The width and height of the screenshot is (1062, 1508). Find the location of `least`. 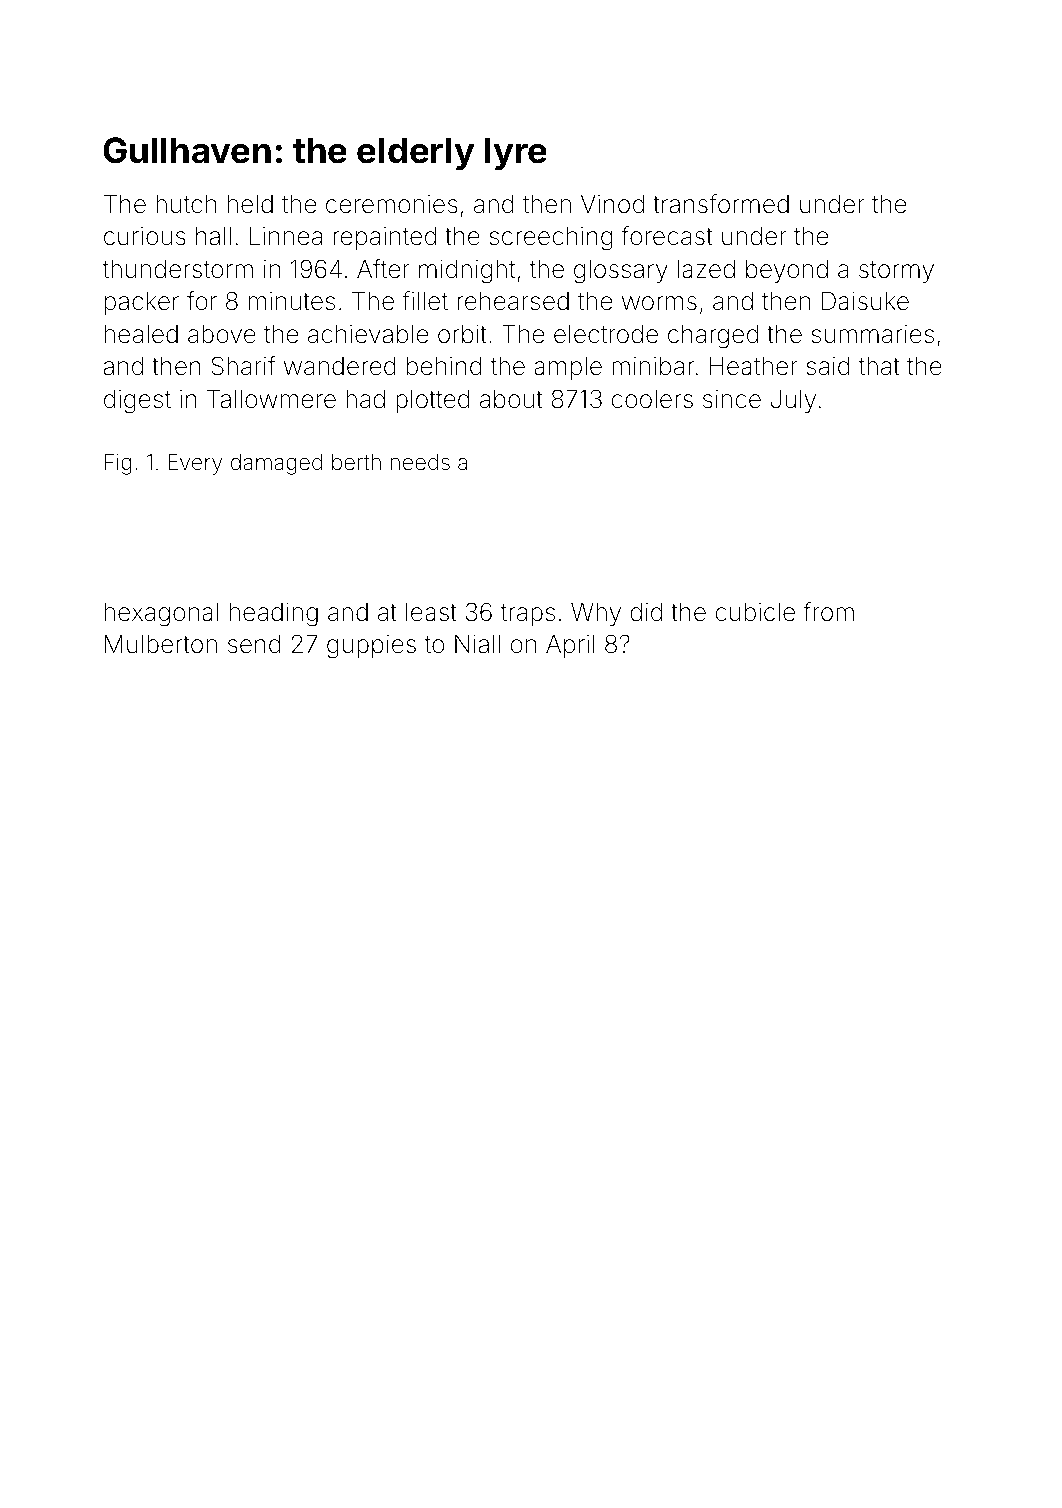

least is located at coordinates (431, 612).
